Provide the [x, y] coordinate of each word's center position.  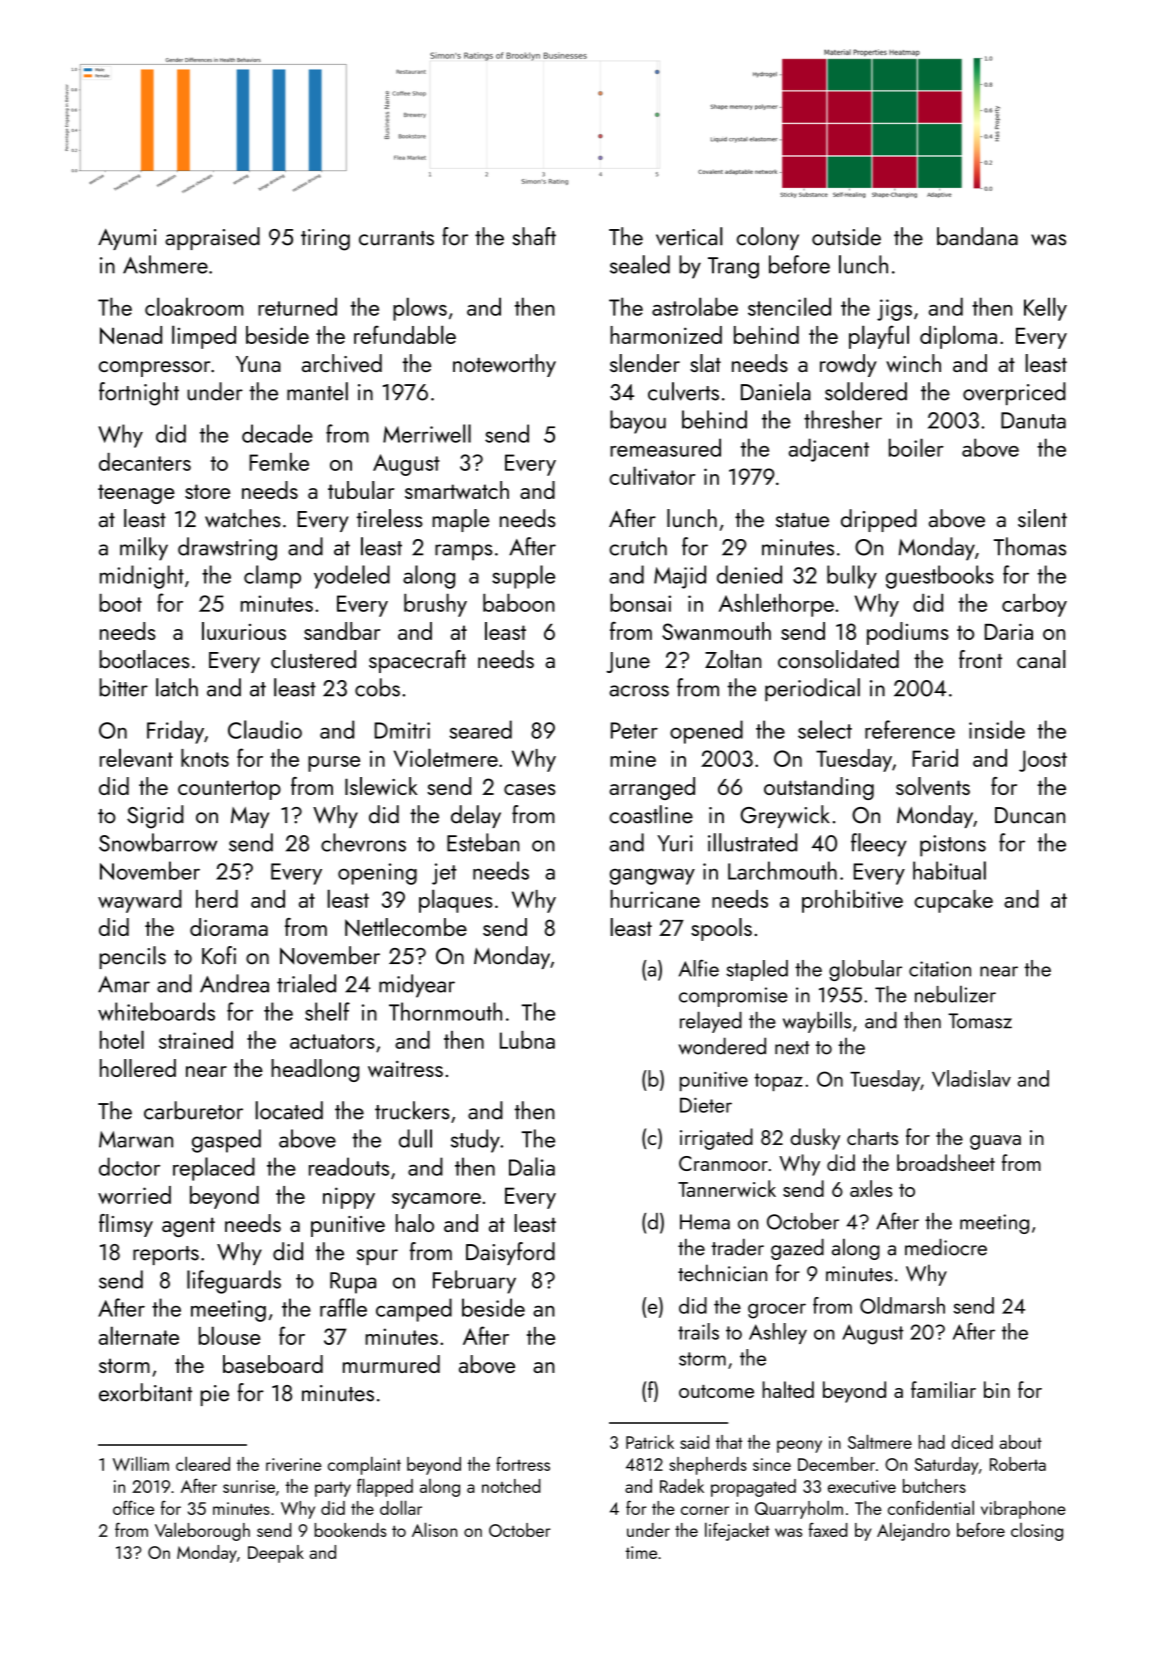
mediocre [946, 1247]
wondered [722, 1046]
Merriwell [427, 433]
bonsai [640, 603]
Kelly [1045, 309]
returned [297, 306]
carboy [1034, 605]
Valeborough [202, 1531]
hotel [122, 1039]
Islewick [381, 786]
